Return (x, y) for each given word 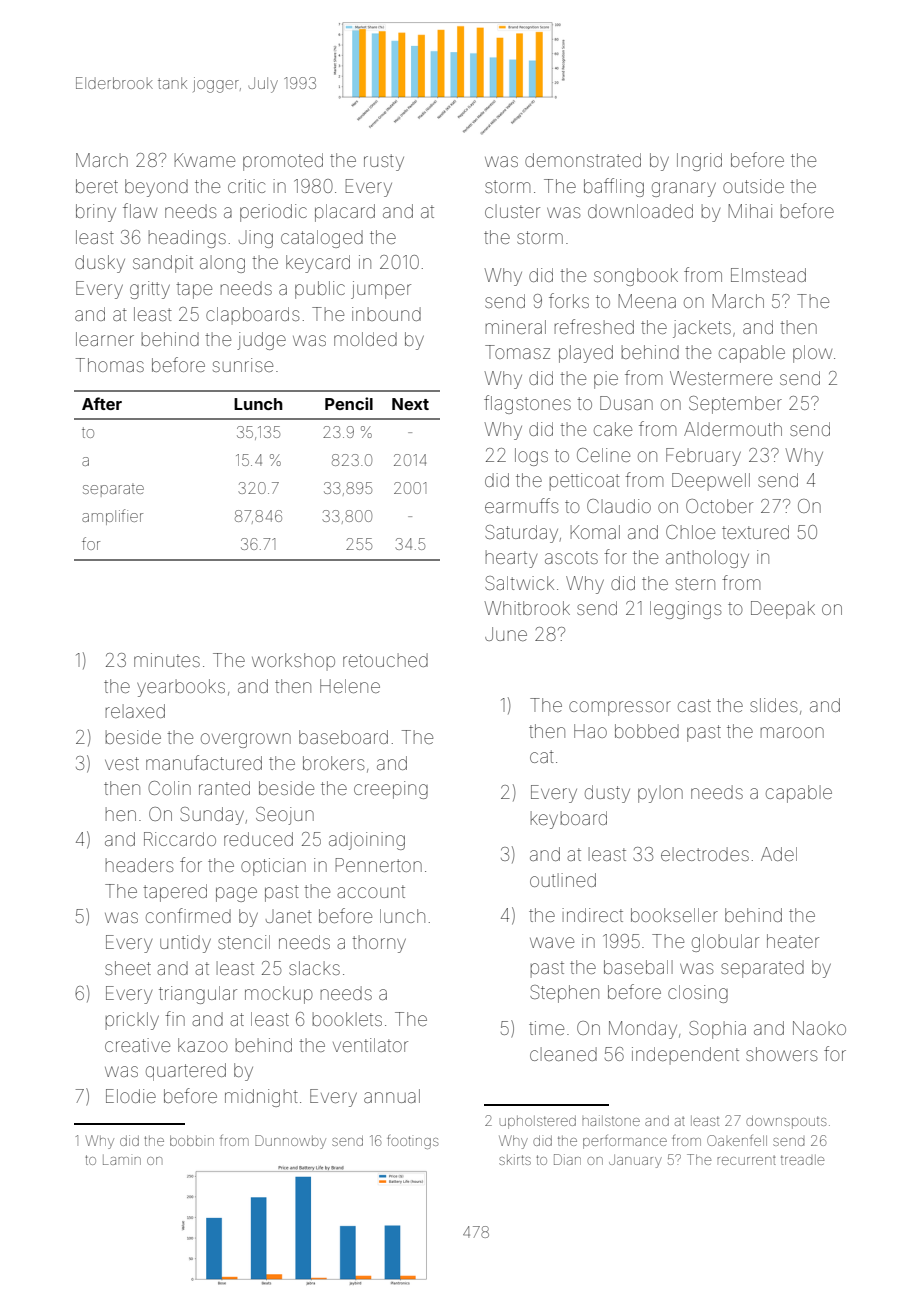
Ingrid (699, 162)
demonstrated (583, 160)
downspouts (786, 1122)
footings (412, 1142)
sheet (128, 968)
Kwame (205, 160)
